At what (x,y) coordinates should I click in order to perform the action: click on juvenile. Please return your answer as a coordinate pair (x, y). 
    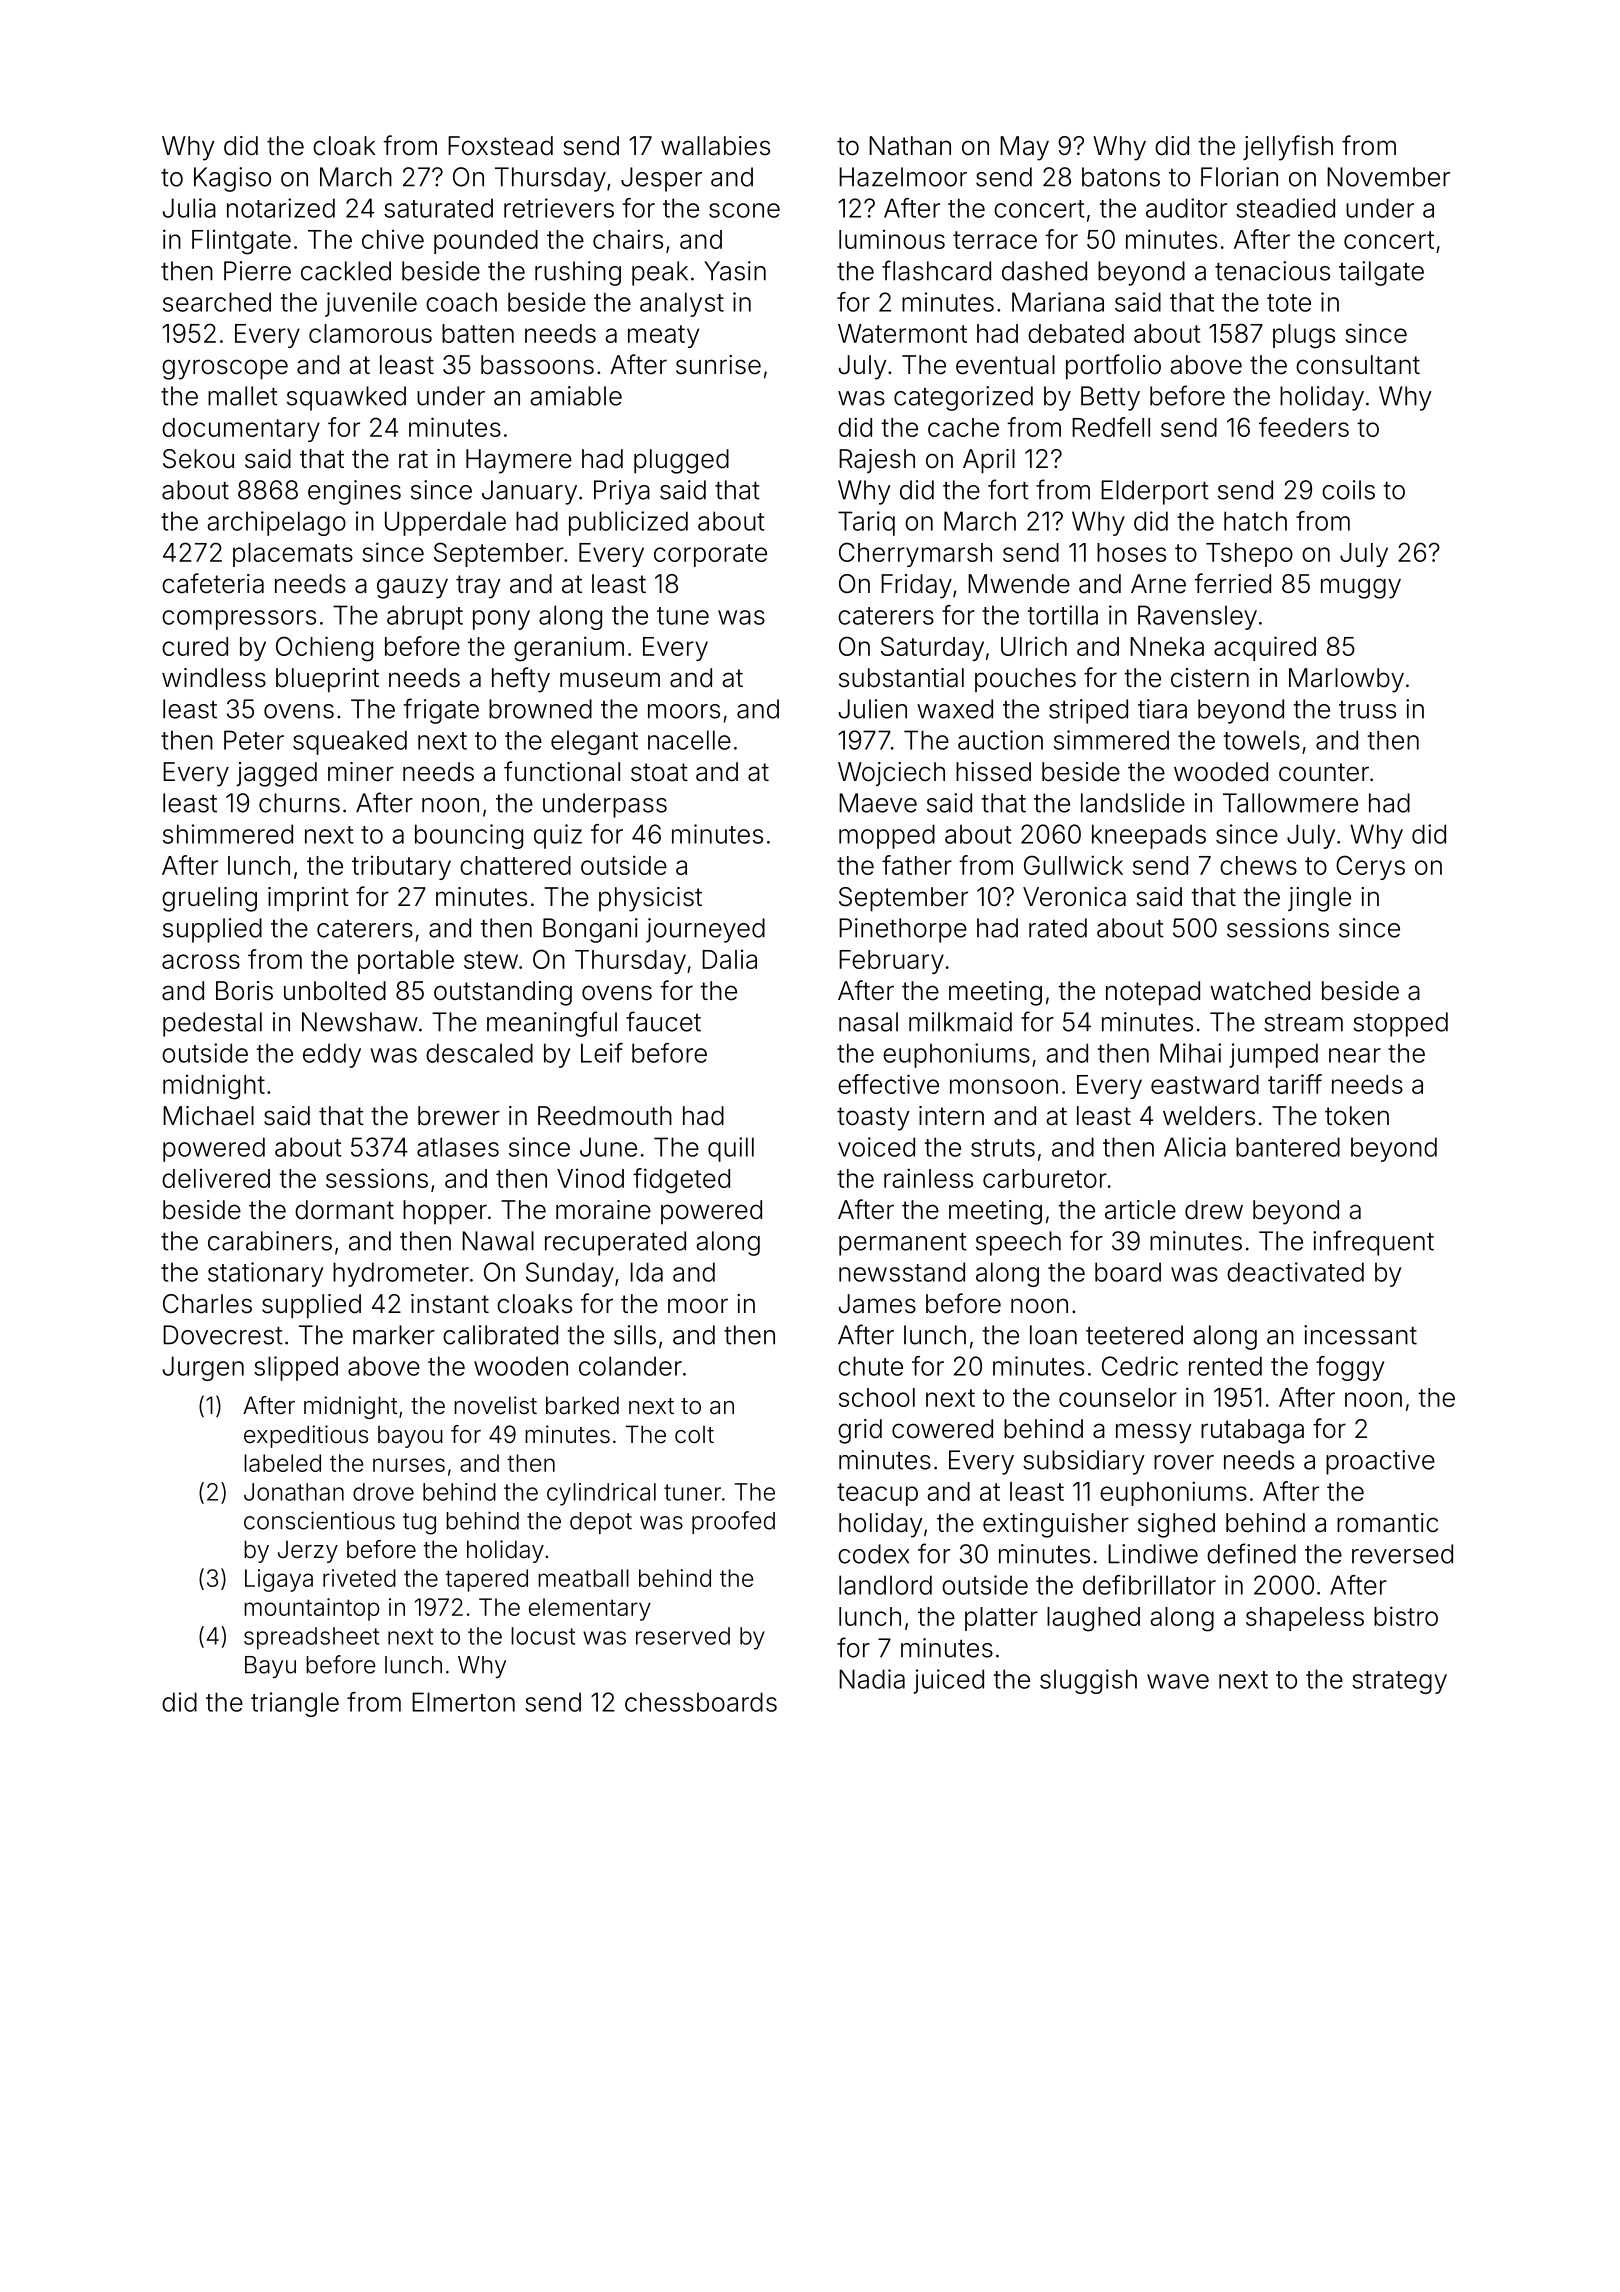
    Looking at the image, I should click on (371, 304).
